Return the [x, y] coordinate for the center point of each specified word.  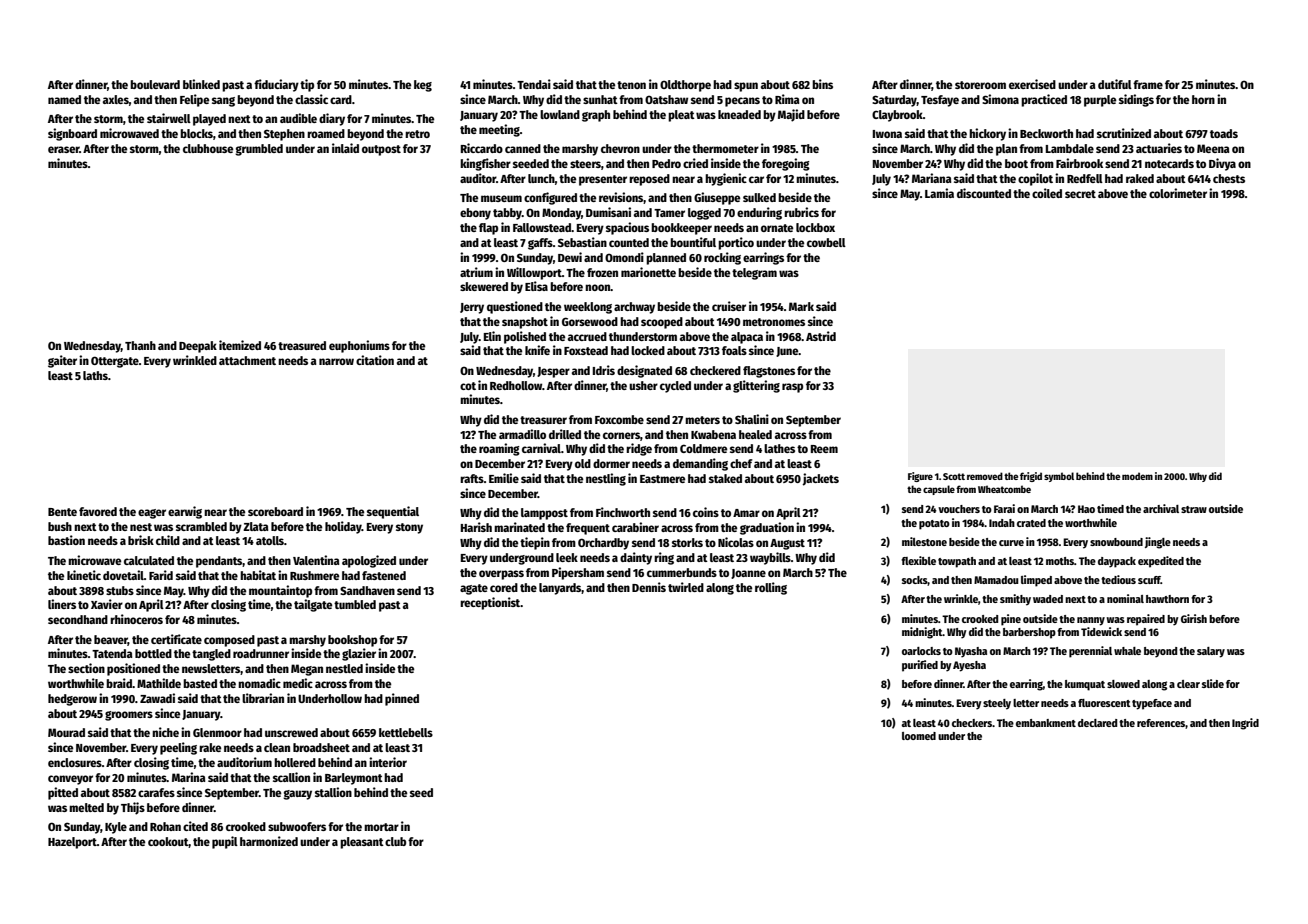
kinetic [84, 575]
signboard [72, 134]
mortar [381, 827]
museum [501, 198]
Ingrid [1245, 724]
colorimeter [1178, 193]
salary [1211, 652]
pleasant [362, 843]
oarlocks [921, 651]
